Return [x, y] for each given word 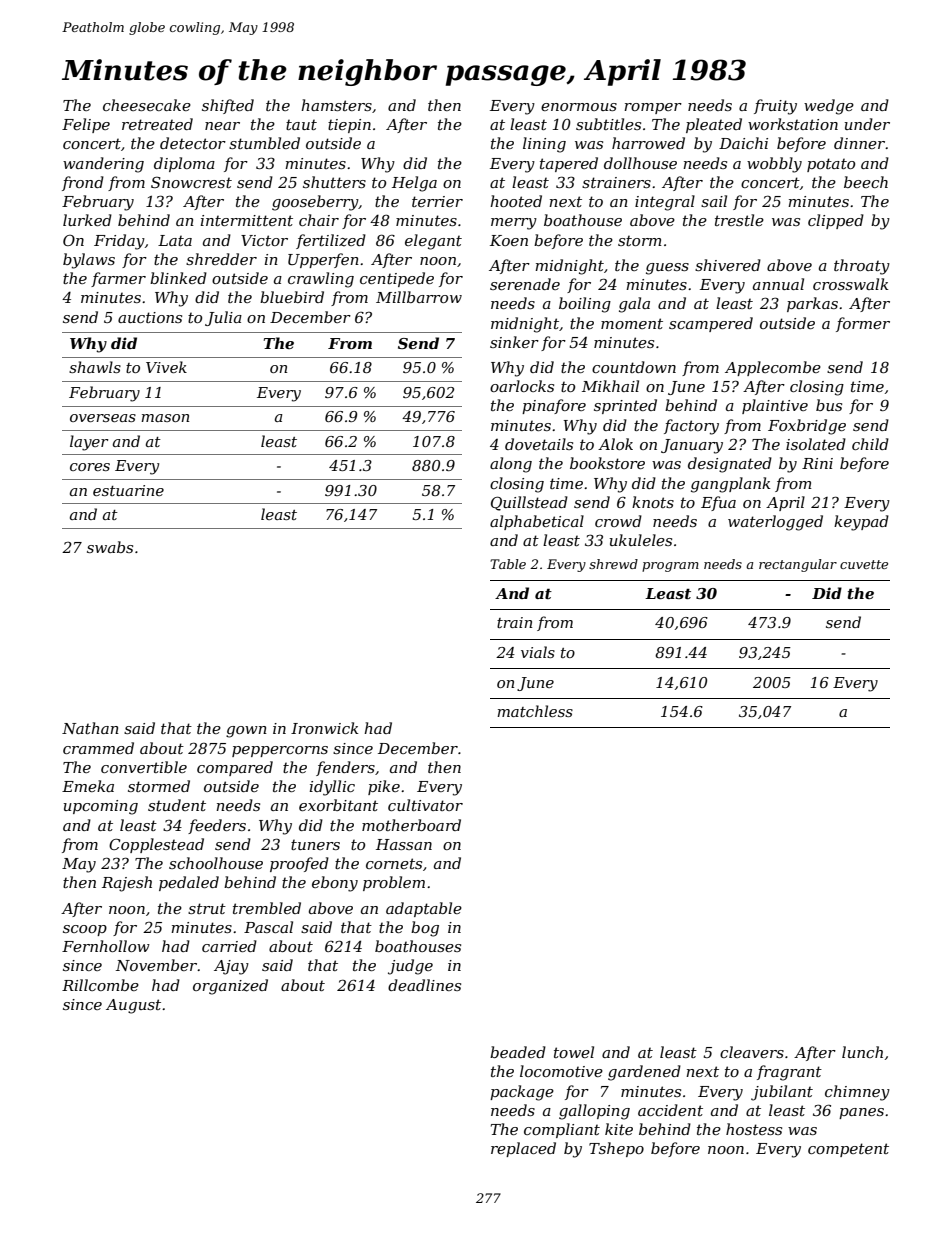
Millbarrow [419, 297]
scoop [85, 930]
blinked [178, 278]
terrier [437, 201]
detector [193, 143]
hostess [754, 1129]
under [867, 124]
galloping [594, 1112]
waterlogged [775, 523]
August [133, 1006]
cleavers [752, 1052]
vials [538, 652]
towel [574, 1052]
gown [246, 732]
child [870, 444]
